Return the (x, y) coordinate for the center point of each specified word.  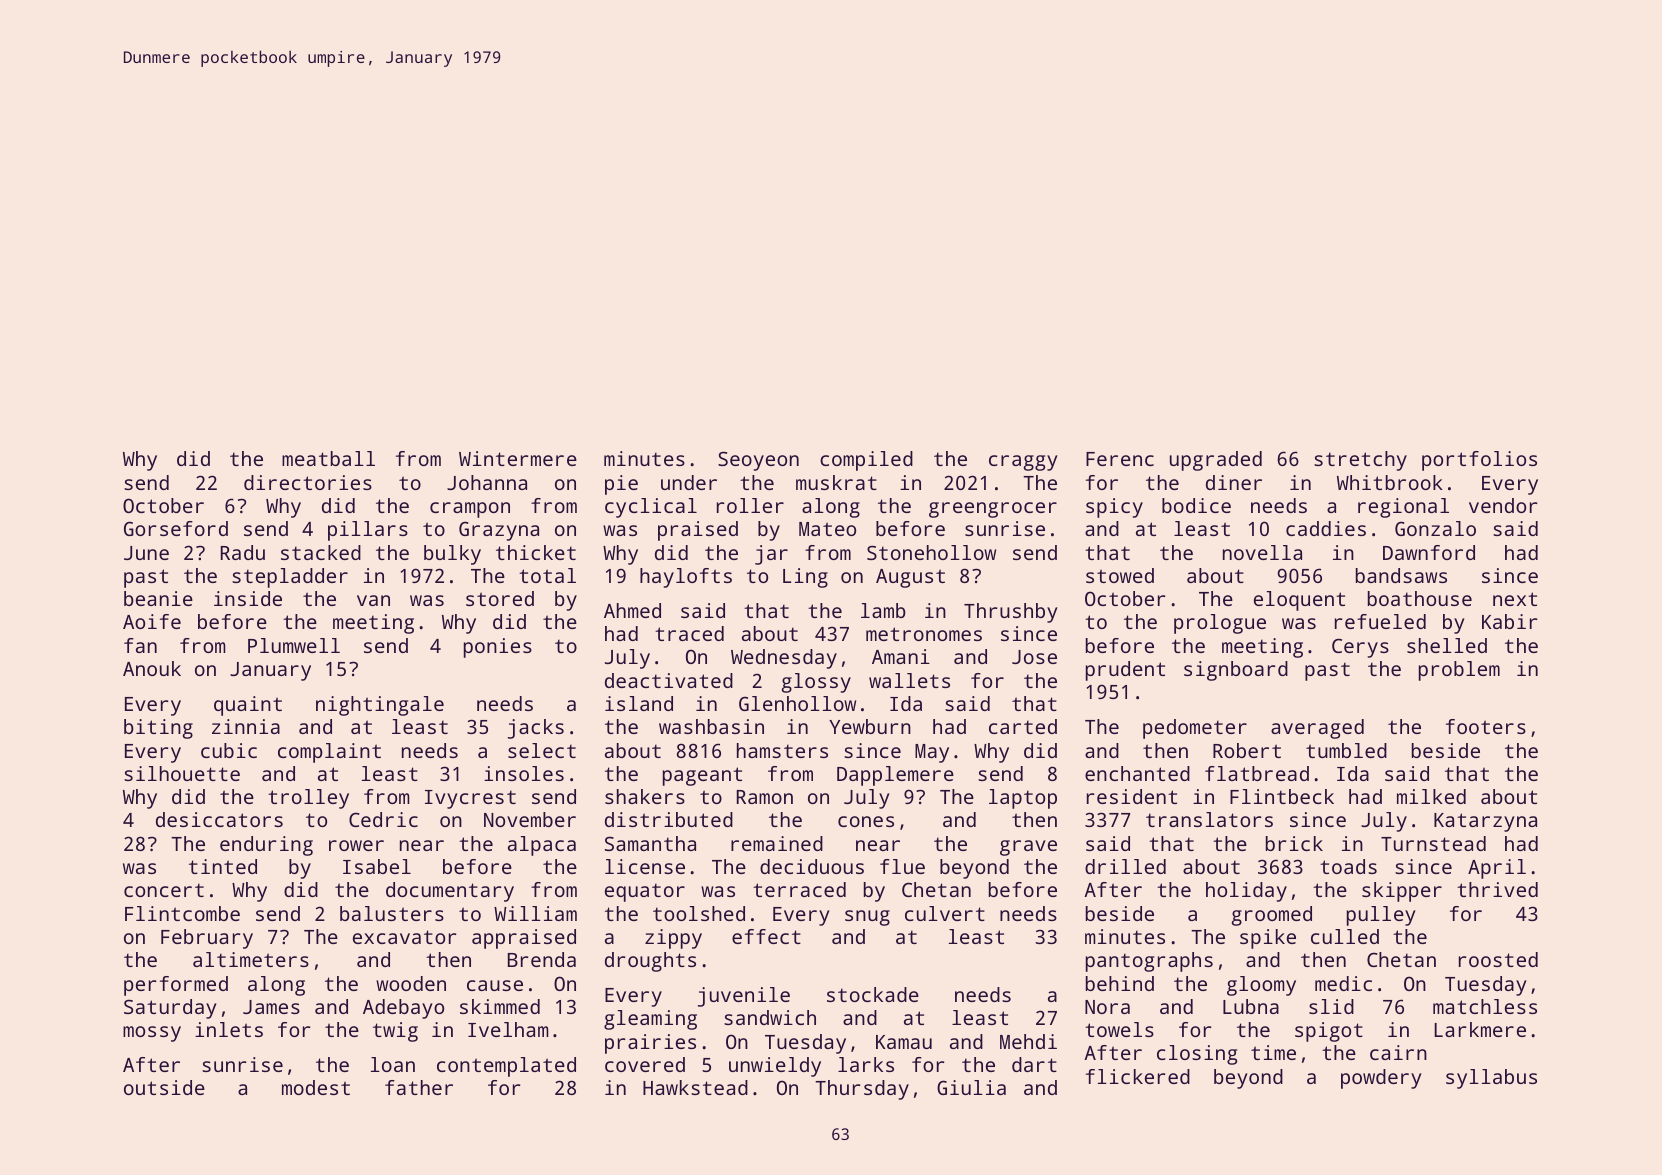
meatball (328, 458)
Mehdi (1028, 1041)
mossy (152, 1034)
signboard (1236, 671)
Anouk (152, 668)
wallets (909, 680)
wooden (411, 983)
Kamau (904, 1042)
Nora (1107, 1007)
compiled (866, 461)
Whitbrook (1390, 482)
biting (158, 729)
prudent (1125, 671)
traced (689, 633)
